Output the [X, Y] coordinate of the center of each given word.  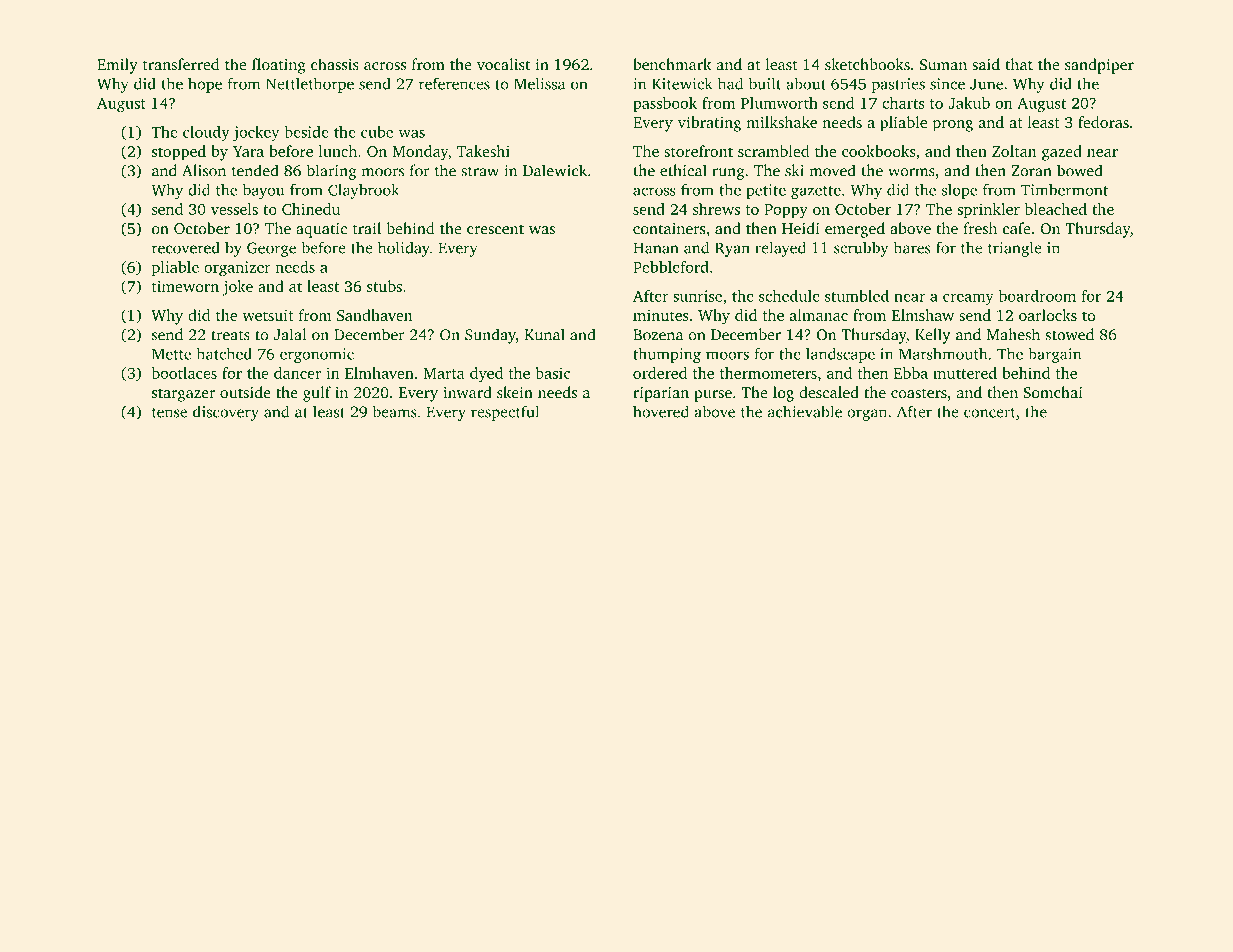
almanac [819, 315]
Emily [117, 66]
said [986, 64]
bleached [1056, 209]
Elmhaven [379, 373]
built [765, 83]
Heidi [801, 228]
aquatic [321, 230]
